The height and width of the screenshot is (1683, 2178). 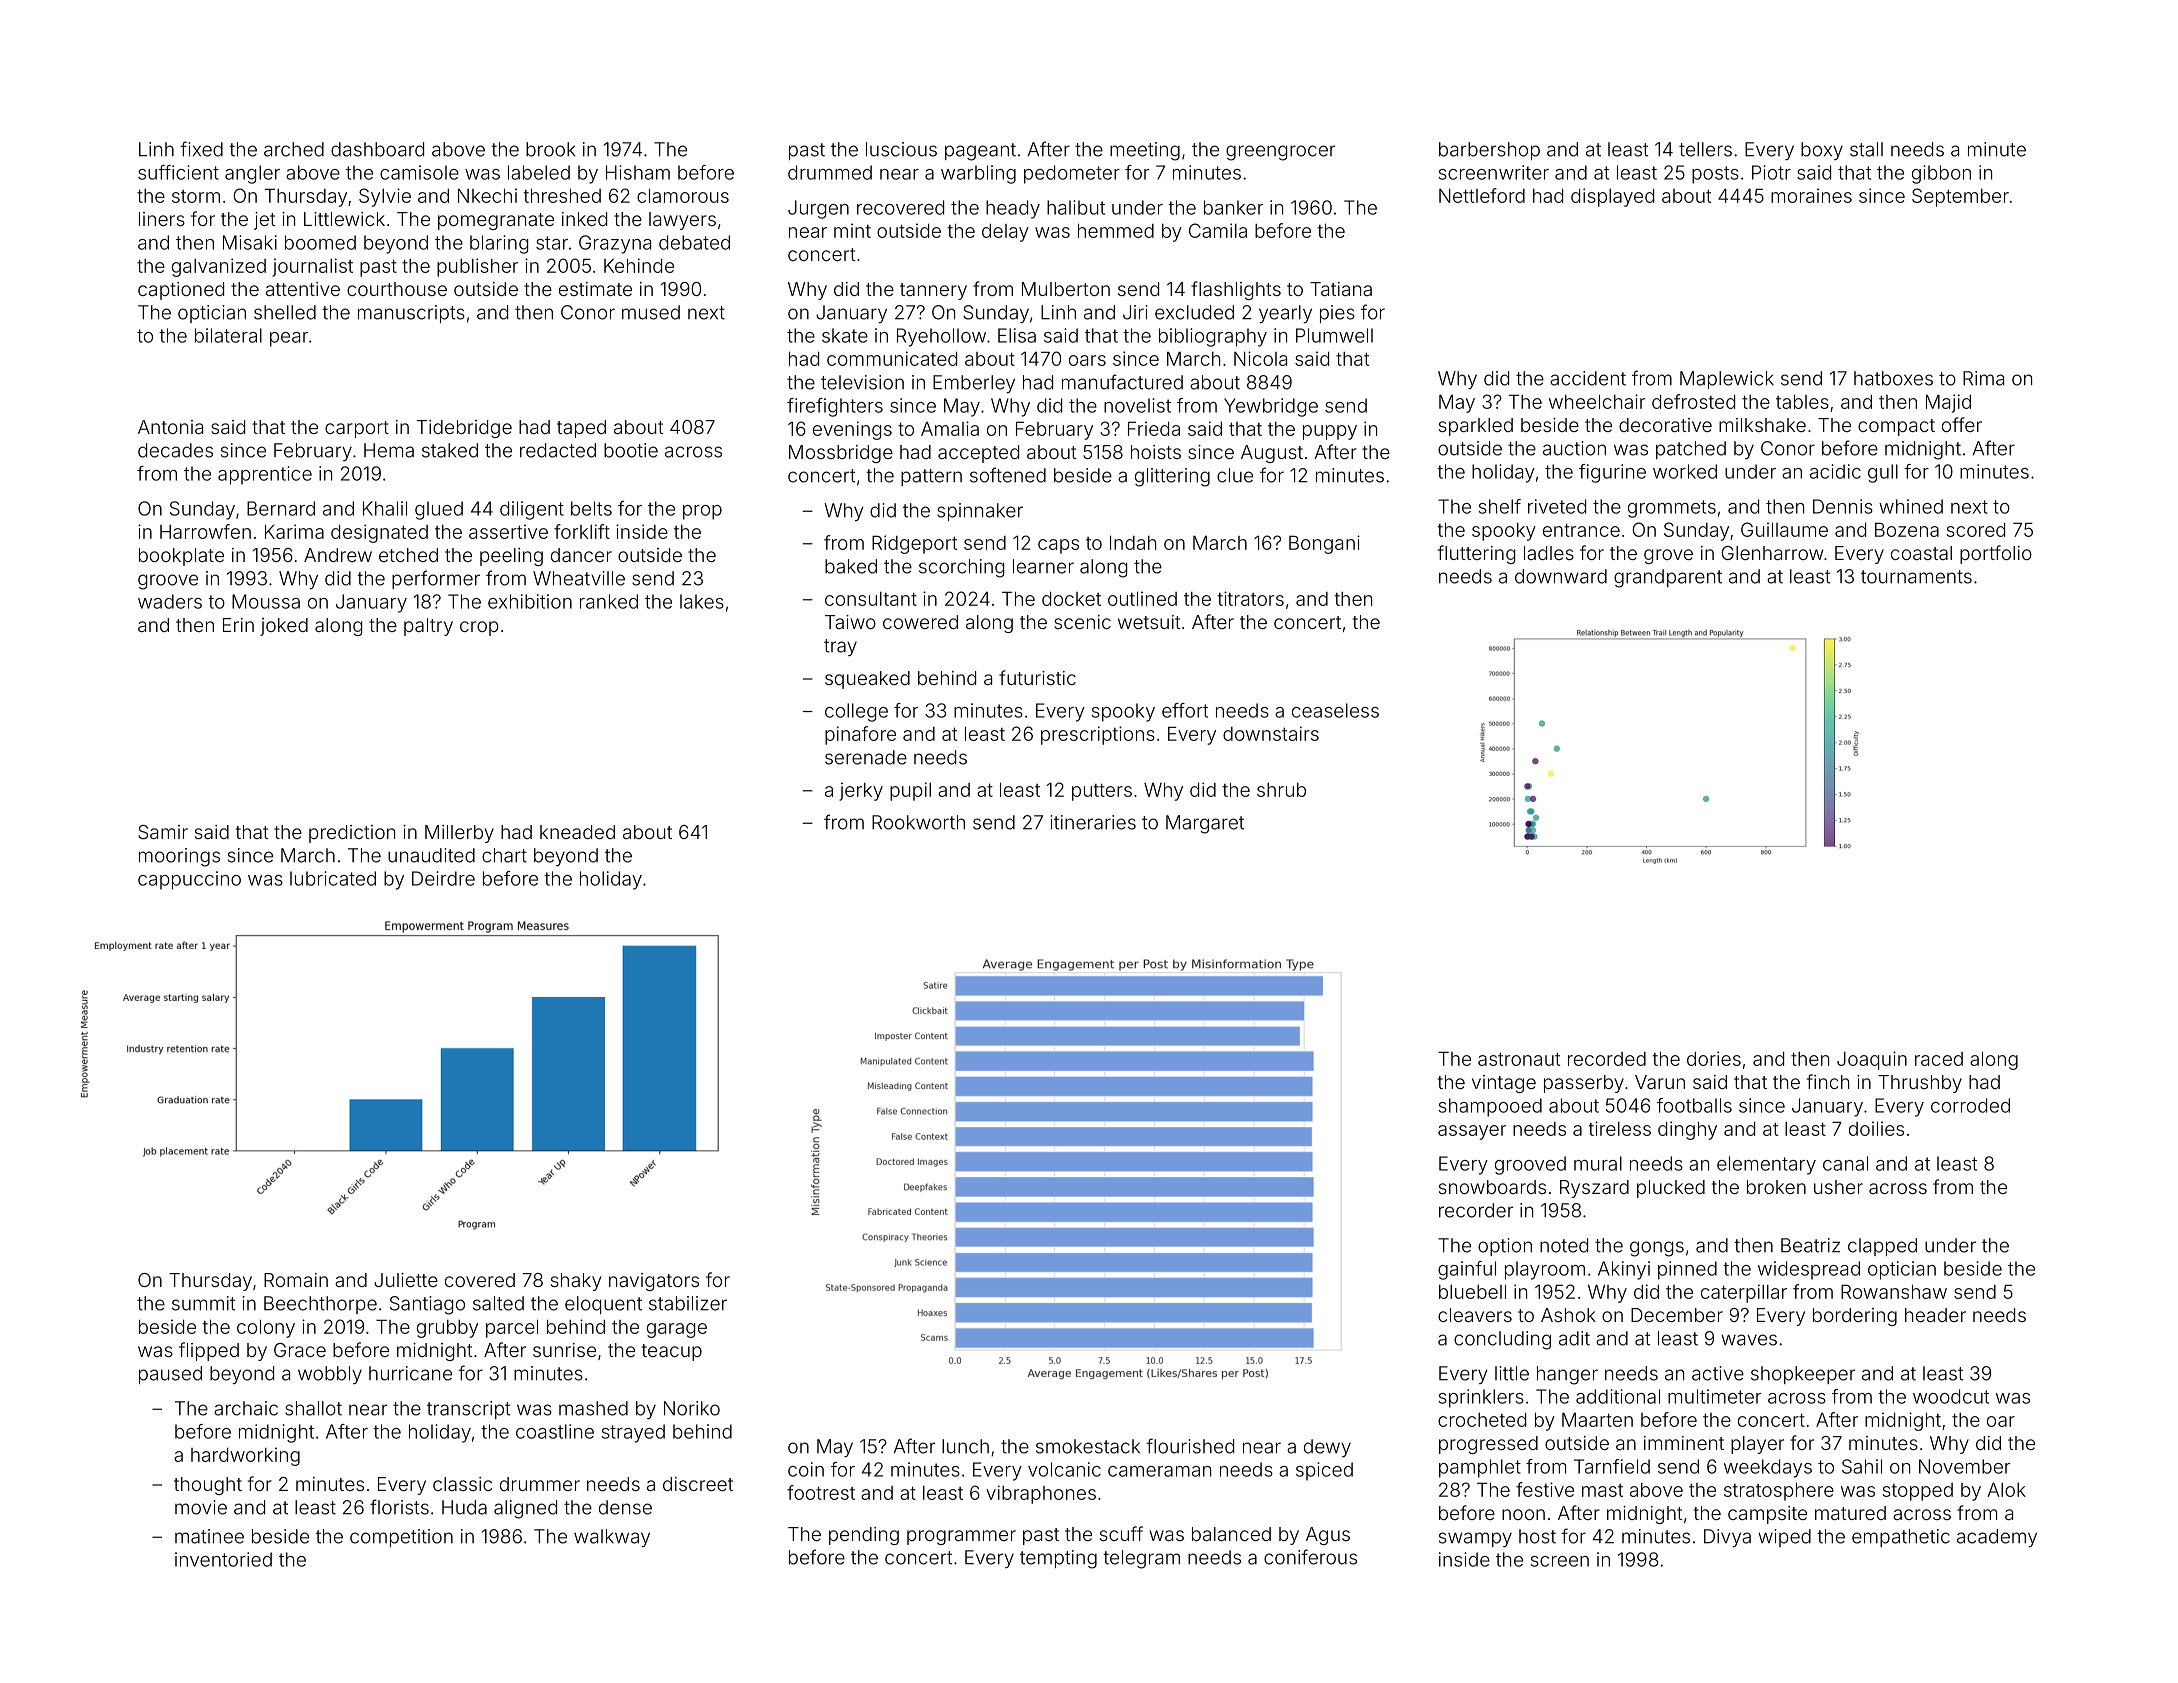 What do you see at coordinates (201, 149) in the screenshot?
I see `fixed` at bounding box center [201, 149].
